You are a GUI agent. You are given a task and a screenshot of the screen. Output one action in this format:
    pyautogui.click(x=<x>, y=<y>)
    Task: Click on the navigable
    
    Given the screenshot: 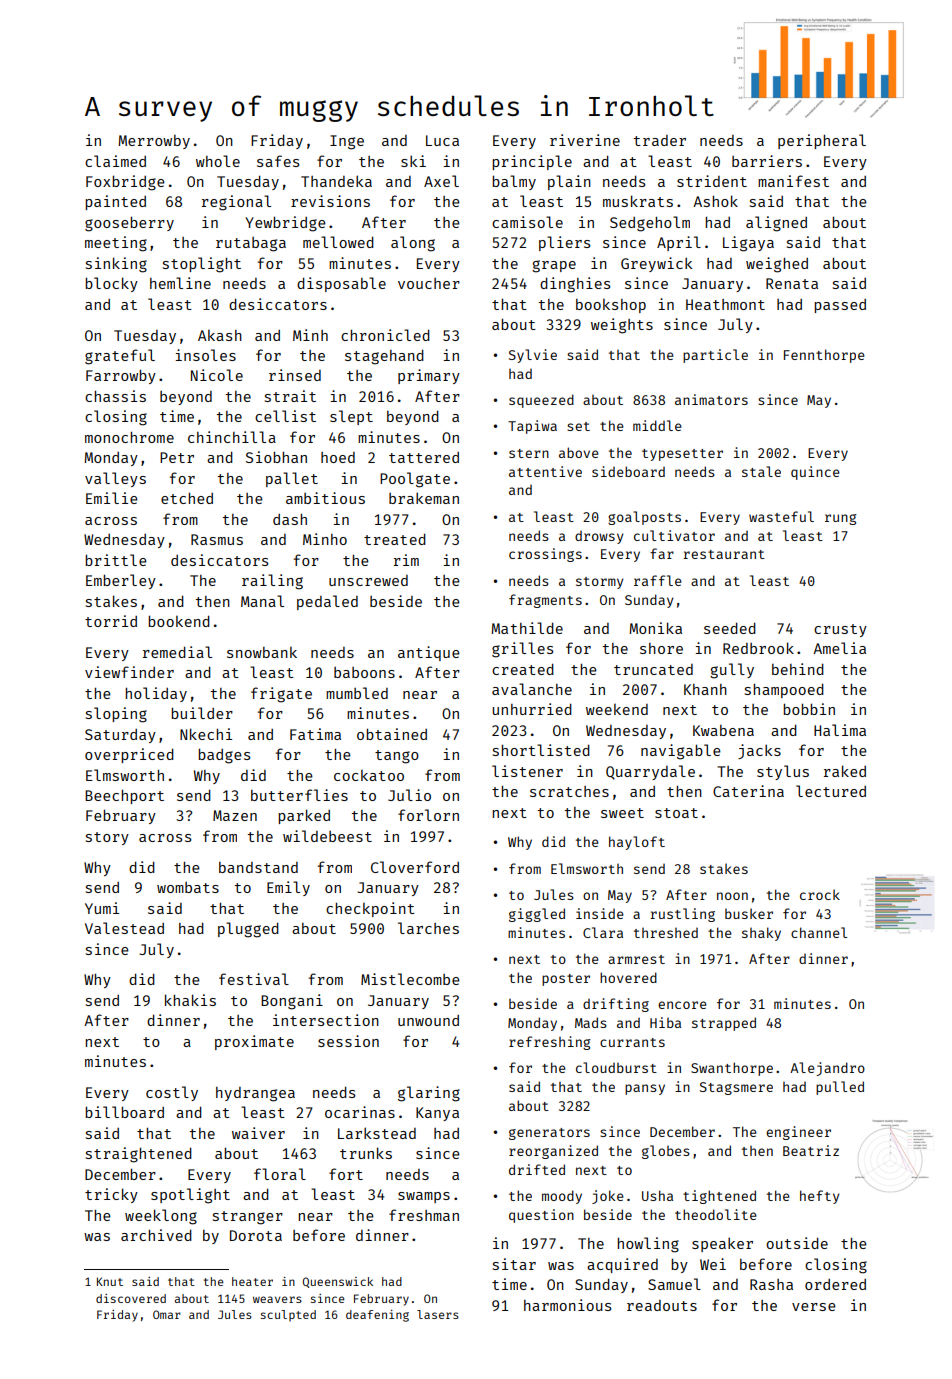 What is the action you would take?
    pyautogui.click(x=681, y=752)
